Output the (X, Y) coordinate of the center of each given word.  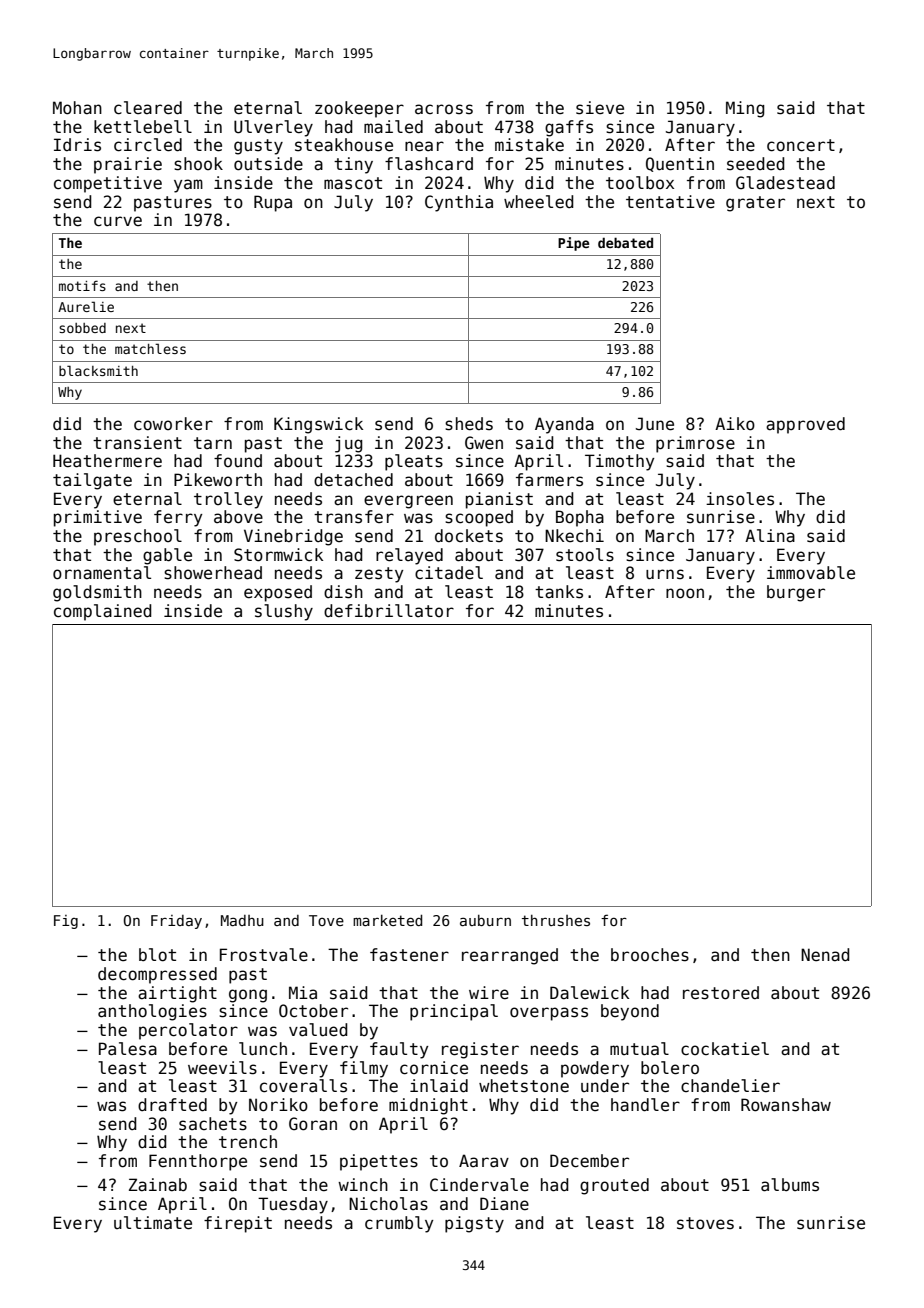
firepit (238, 1224)
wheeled (539, 202)
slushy (284, 612)
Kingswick (318, 425)
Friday (176, 922)
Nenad (825, 955)
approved (805, 425)
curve (118, 221)
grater (755, 204)
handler (645, 1105)
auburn (485, 920)
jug (349, 444)
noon (685, 593)
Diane (504, 1204)
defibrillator (389, 610)
